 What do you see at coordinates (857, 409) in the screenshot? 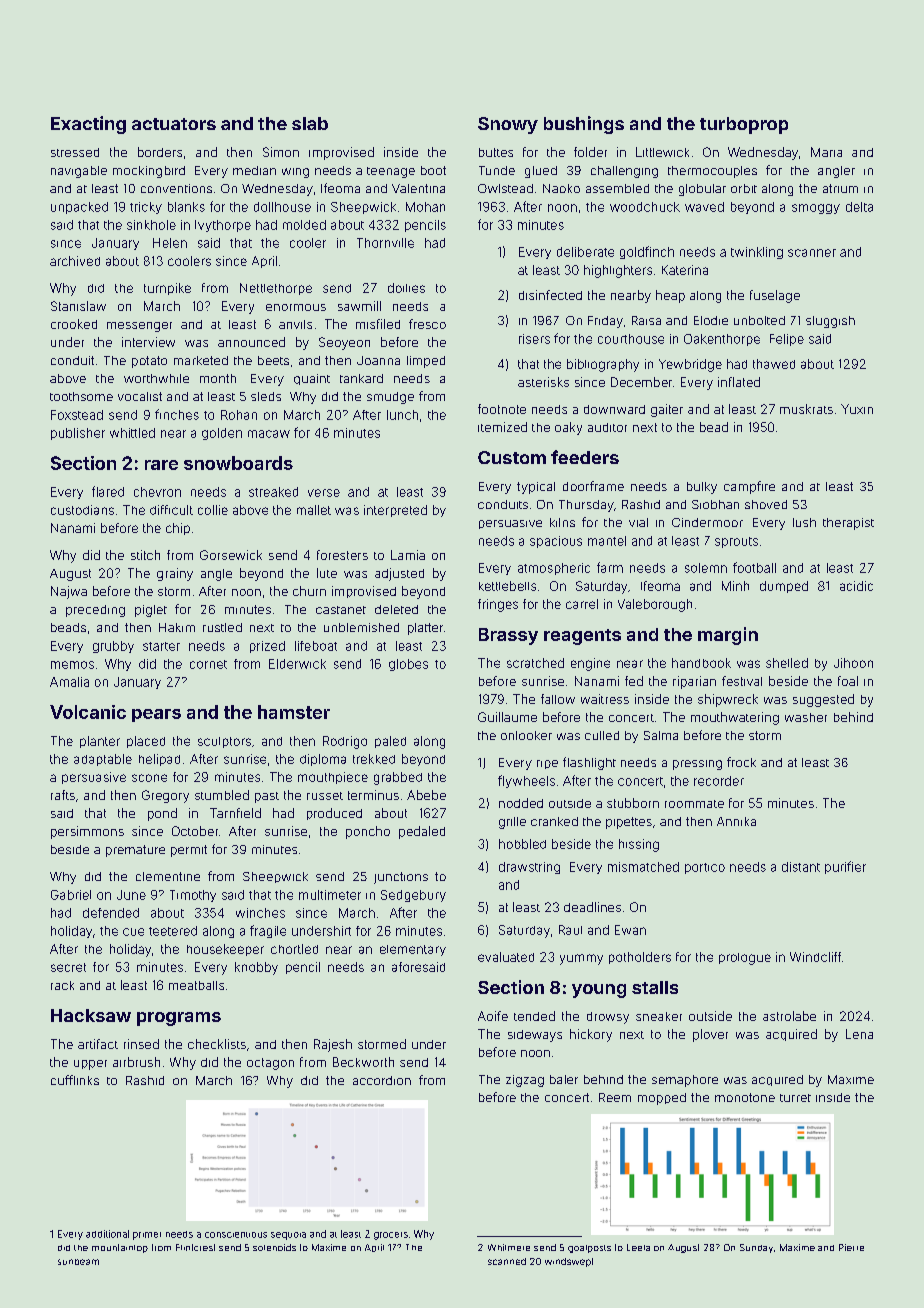
I see `Yuxin` at bounding box center [857, 409].
